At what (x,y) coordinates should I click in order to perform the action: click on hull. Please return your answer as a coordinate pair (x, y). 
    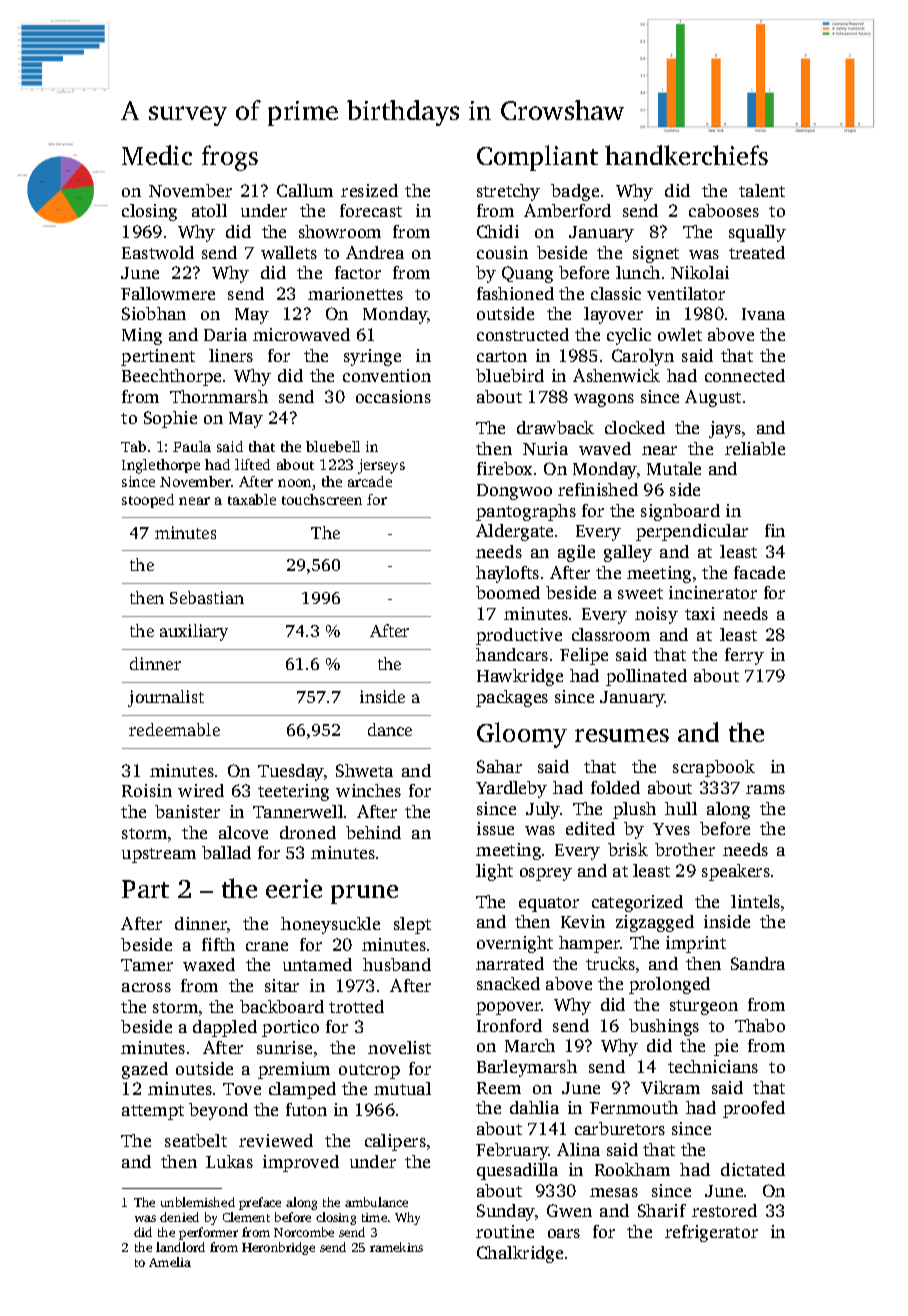
    Looking at the image, I should click on (681, 808).
